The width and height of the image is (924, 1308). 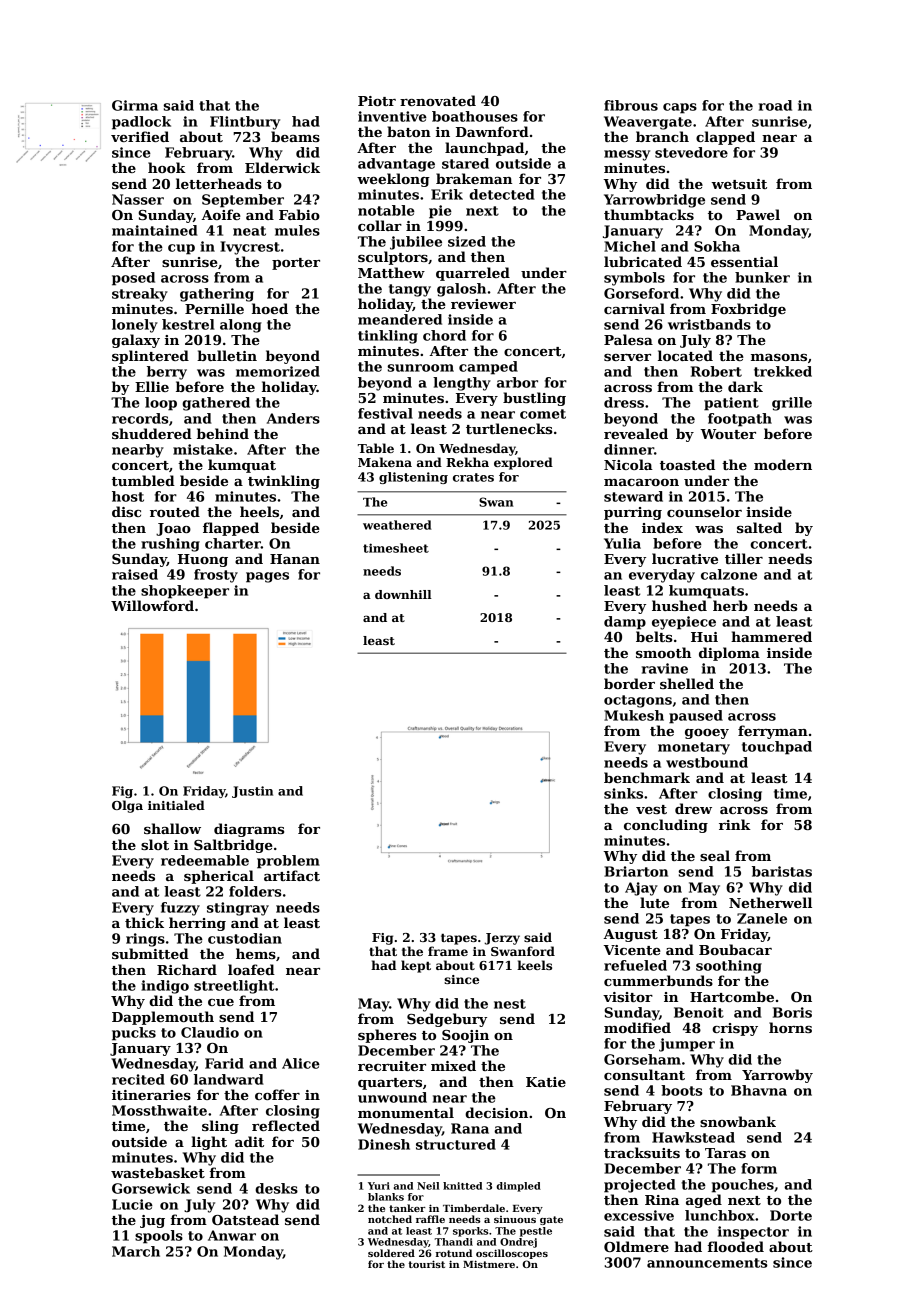 I want to click on arbor, so click(x=517, y=382).
